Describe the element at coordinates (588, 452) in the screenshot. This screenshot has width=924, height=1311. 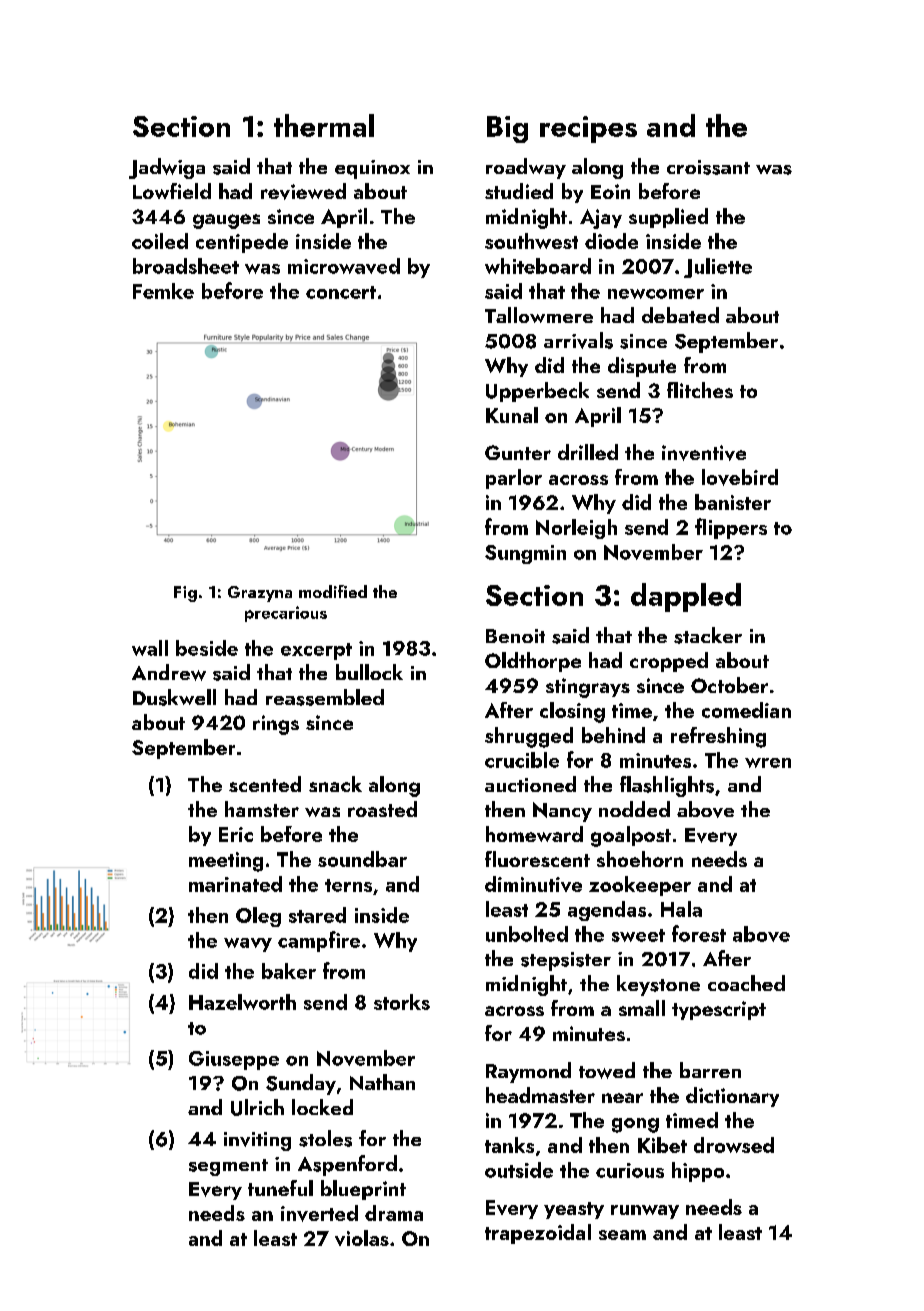
I see `drilled` at that location.
